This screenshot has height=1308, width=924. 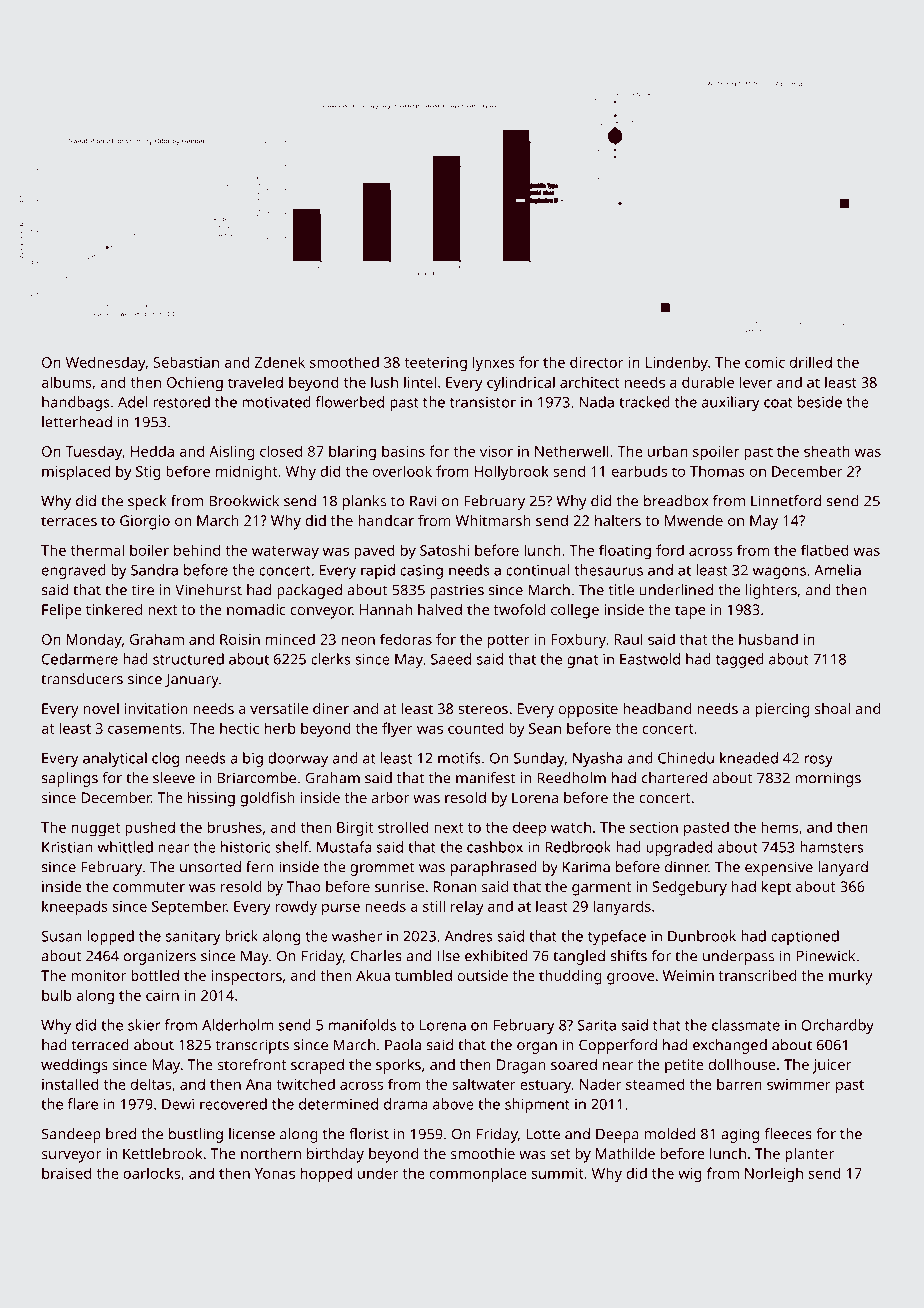 I want to click on Eastwold, so click(x=650, y=659).
